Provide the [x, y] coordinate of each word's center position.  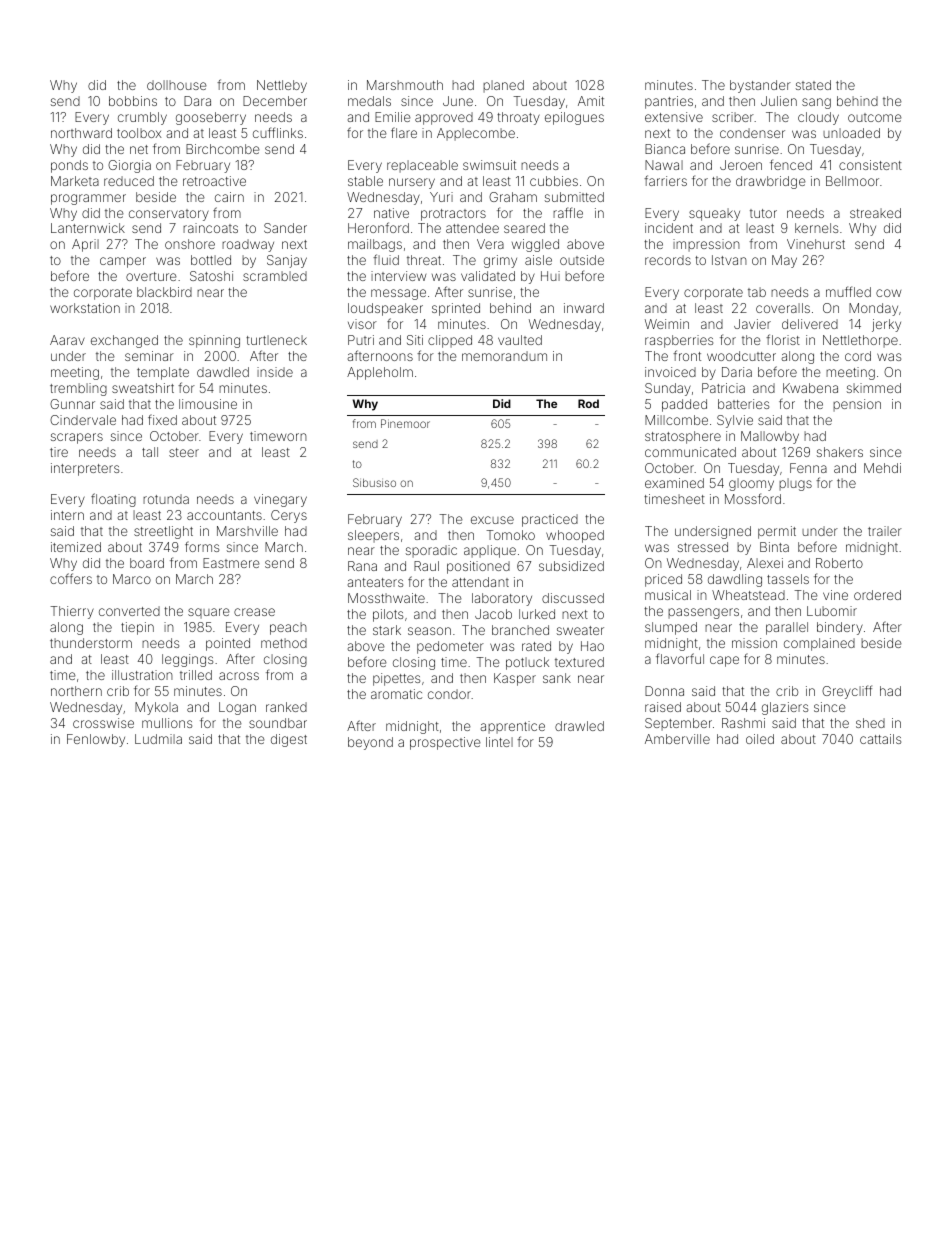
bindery [840, 628]
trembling [78, 389]
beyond [370, 743]
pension [857, 405]
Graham [513, 197]
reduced [129, 181]
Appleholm [380, 373]
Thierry [72, 612]
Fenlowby [96, 740]
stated [813, 85]
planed [503, 86]
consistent [870, 165]
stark [387, 630]
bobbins [133, 101]
